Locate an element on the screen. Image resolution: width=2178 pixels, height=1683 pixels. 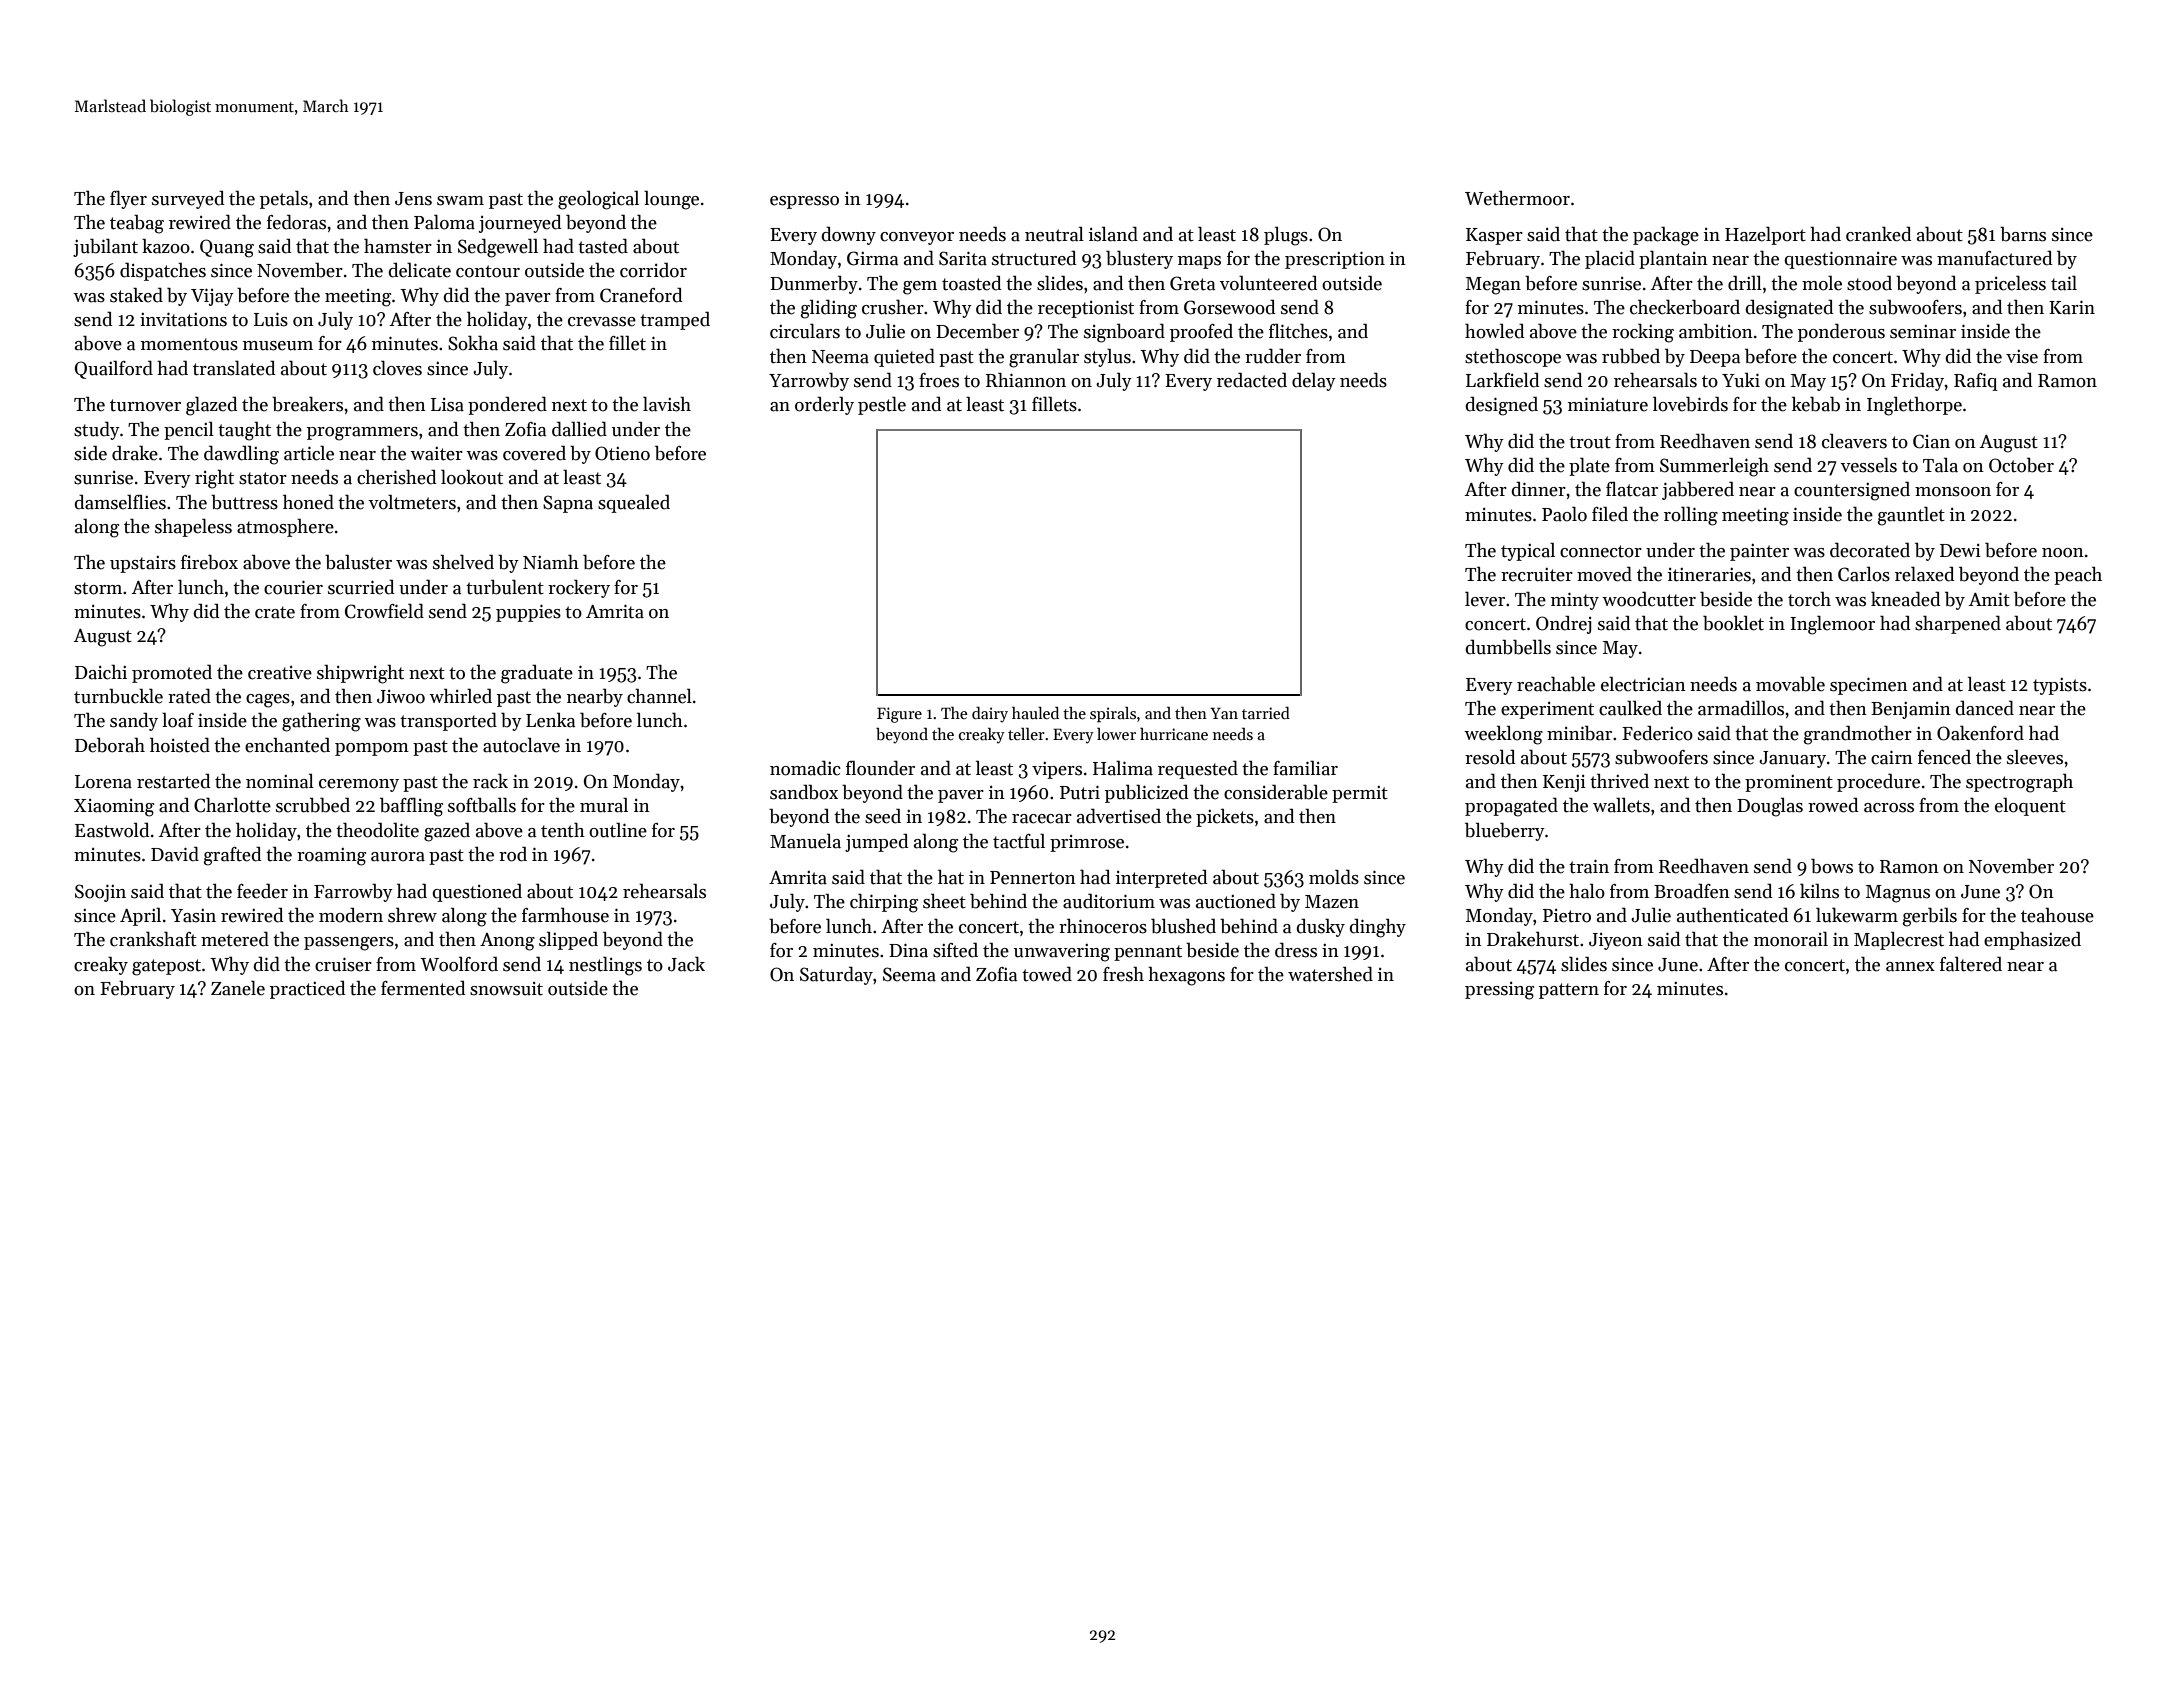
jumped is located at coordinates (876, 842).
